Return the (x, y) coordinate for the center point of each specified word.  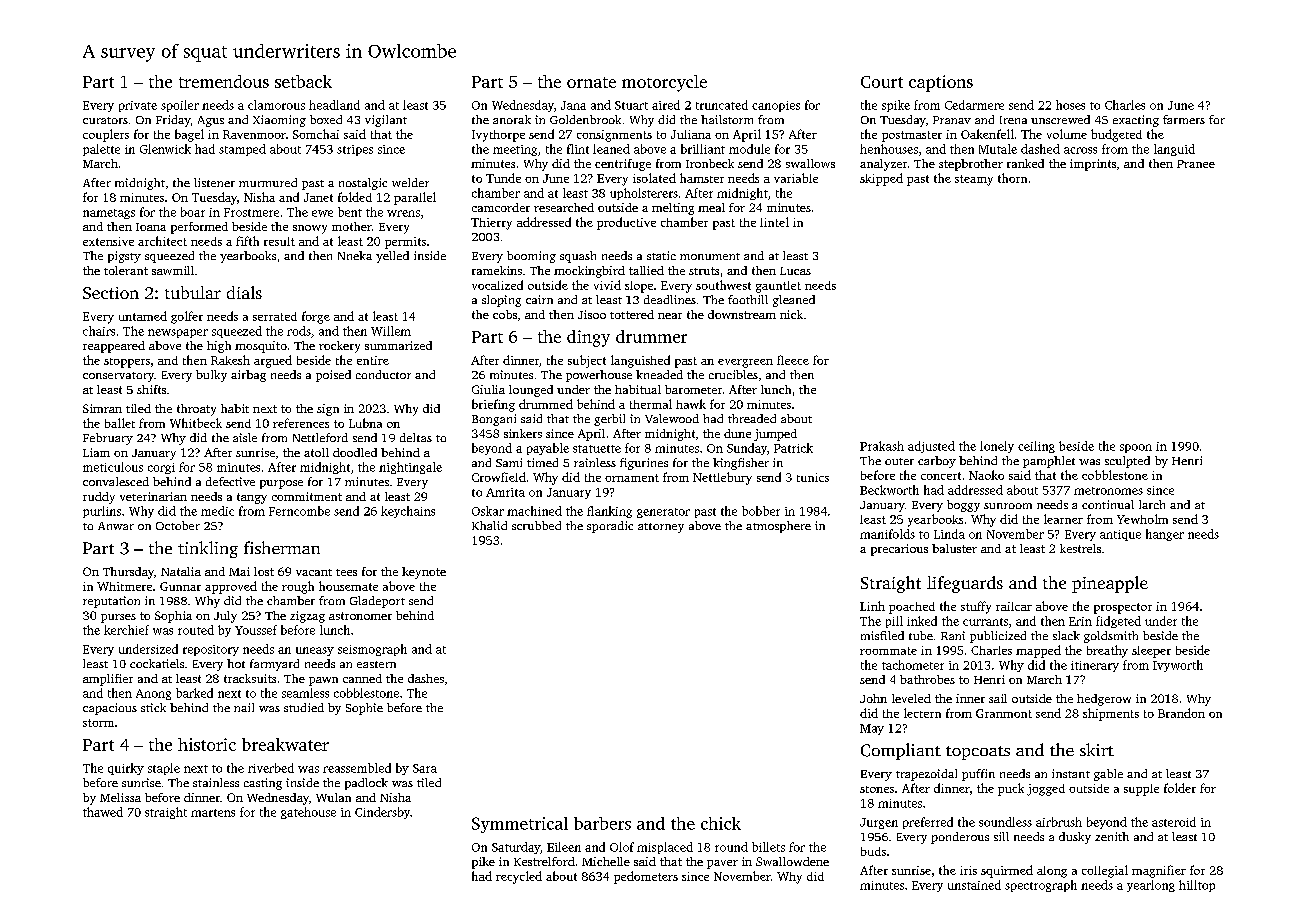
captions (941, 83)
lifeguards (965, 584)
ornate (591, 82)
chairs (99, 331)
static (661, 255)
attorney (661, 528)
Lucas (795, 271)
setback (303, 81)
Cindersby (382, 813)
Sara (425, 768)
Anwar (116, 526)
